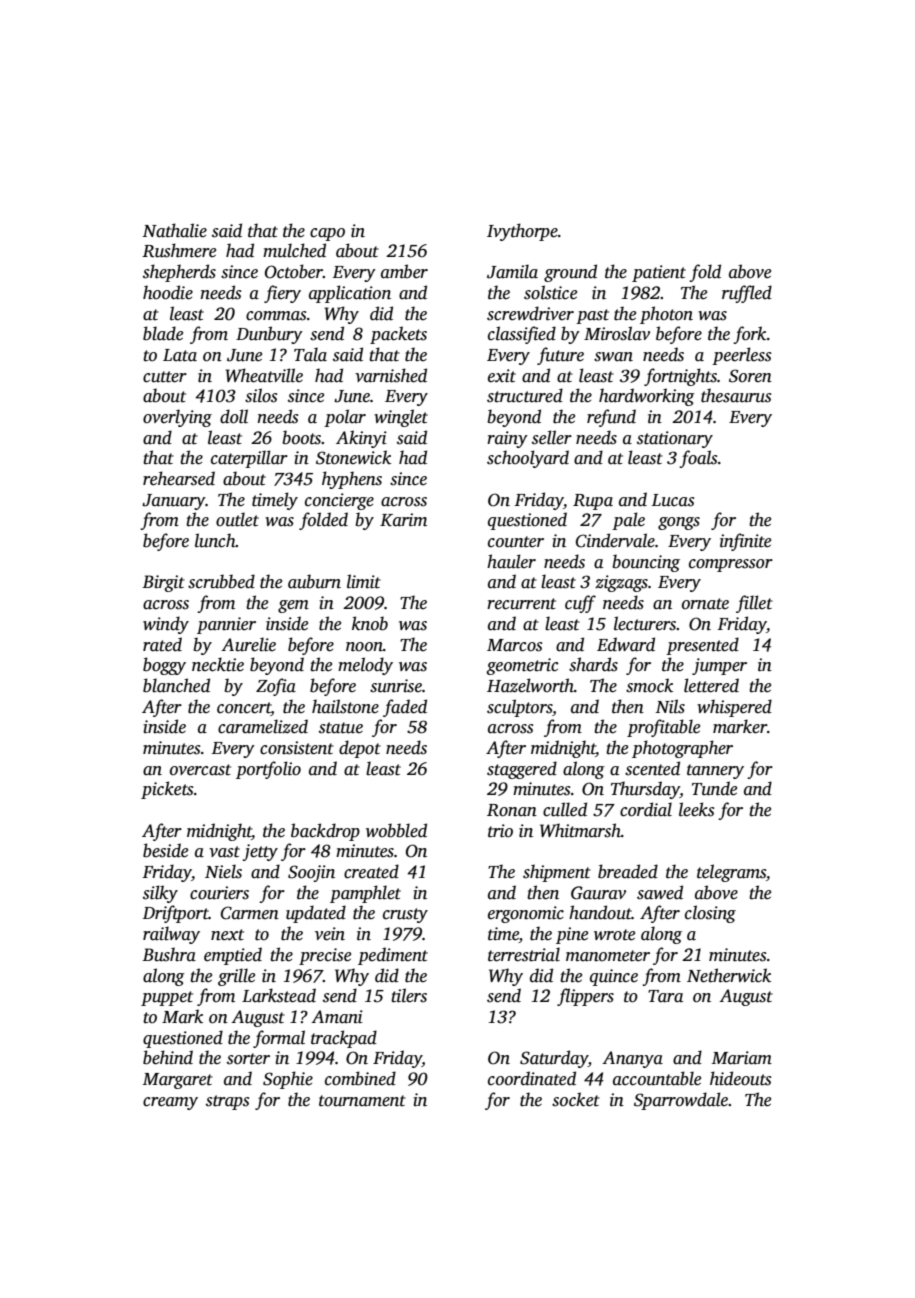 Image resolution: width=915 pixels, height=1298 pixels. Describe the element at coordinates (570, 273) in the document. I see `ground` at that location.
